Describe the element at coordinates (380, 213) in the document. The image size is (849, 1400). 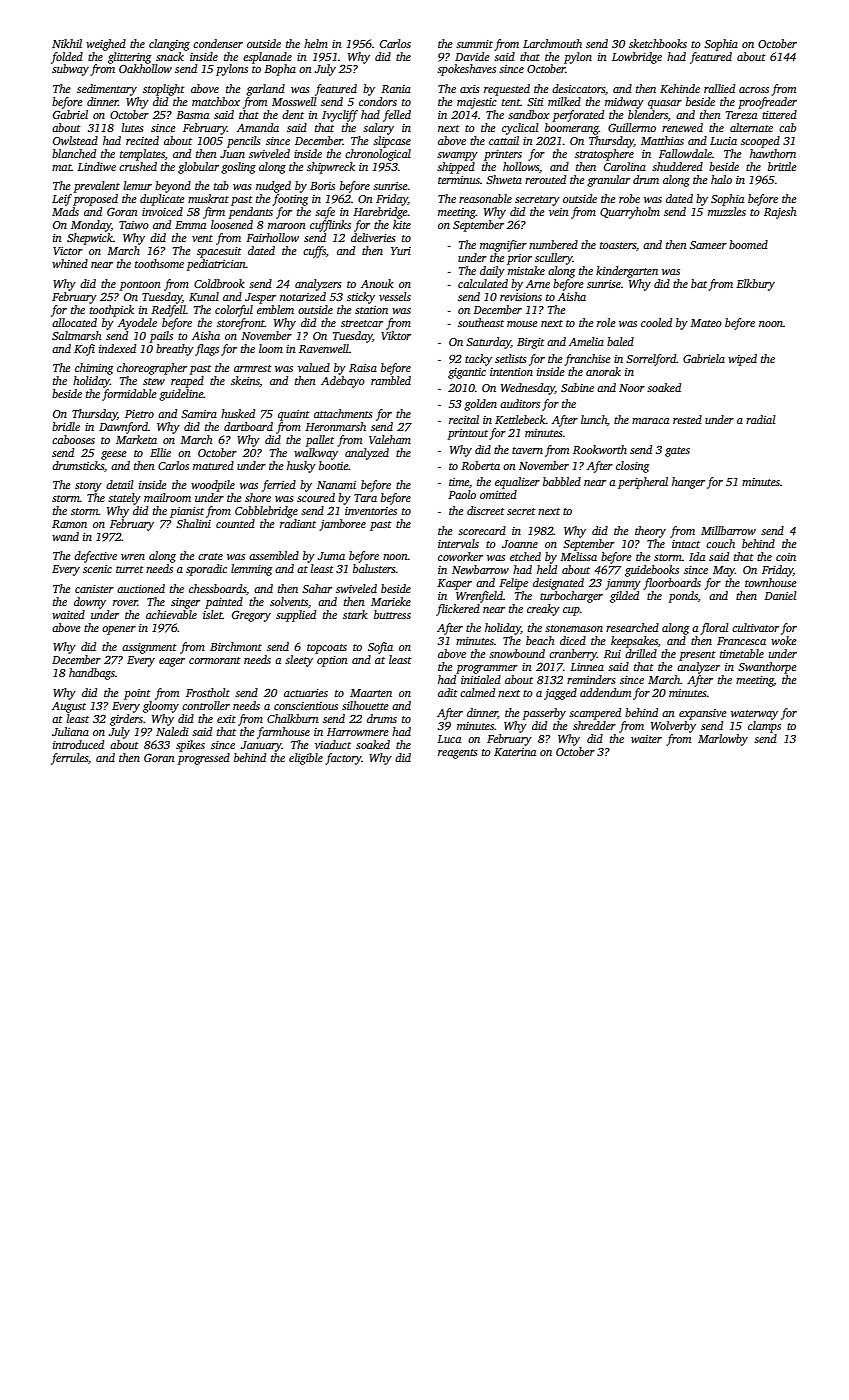
I see `Harebridge` at that location.
